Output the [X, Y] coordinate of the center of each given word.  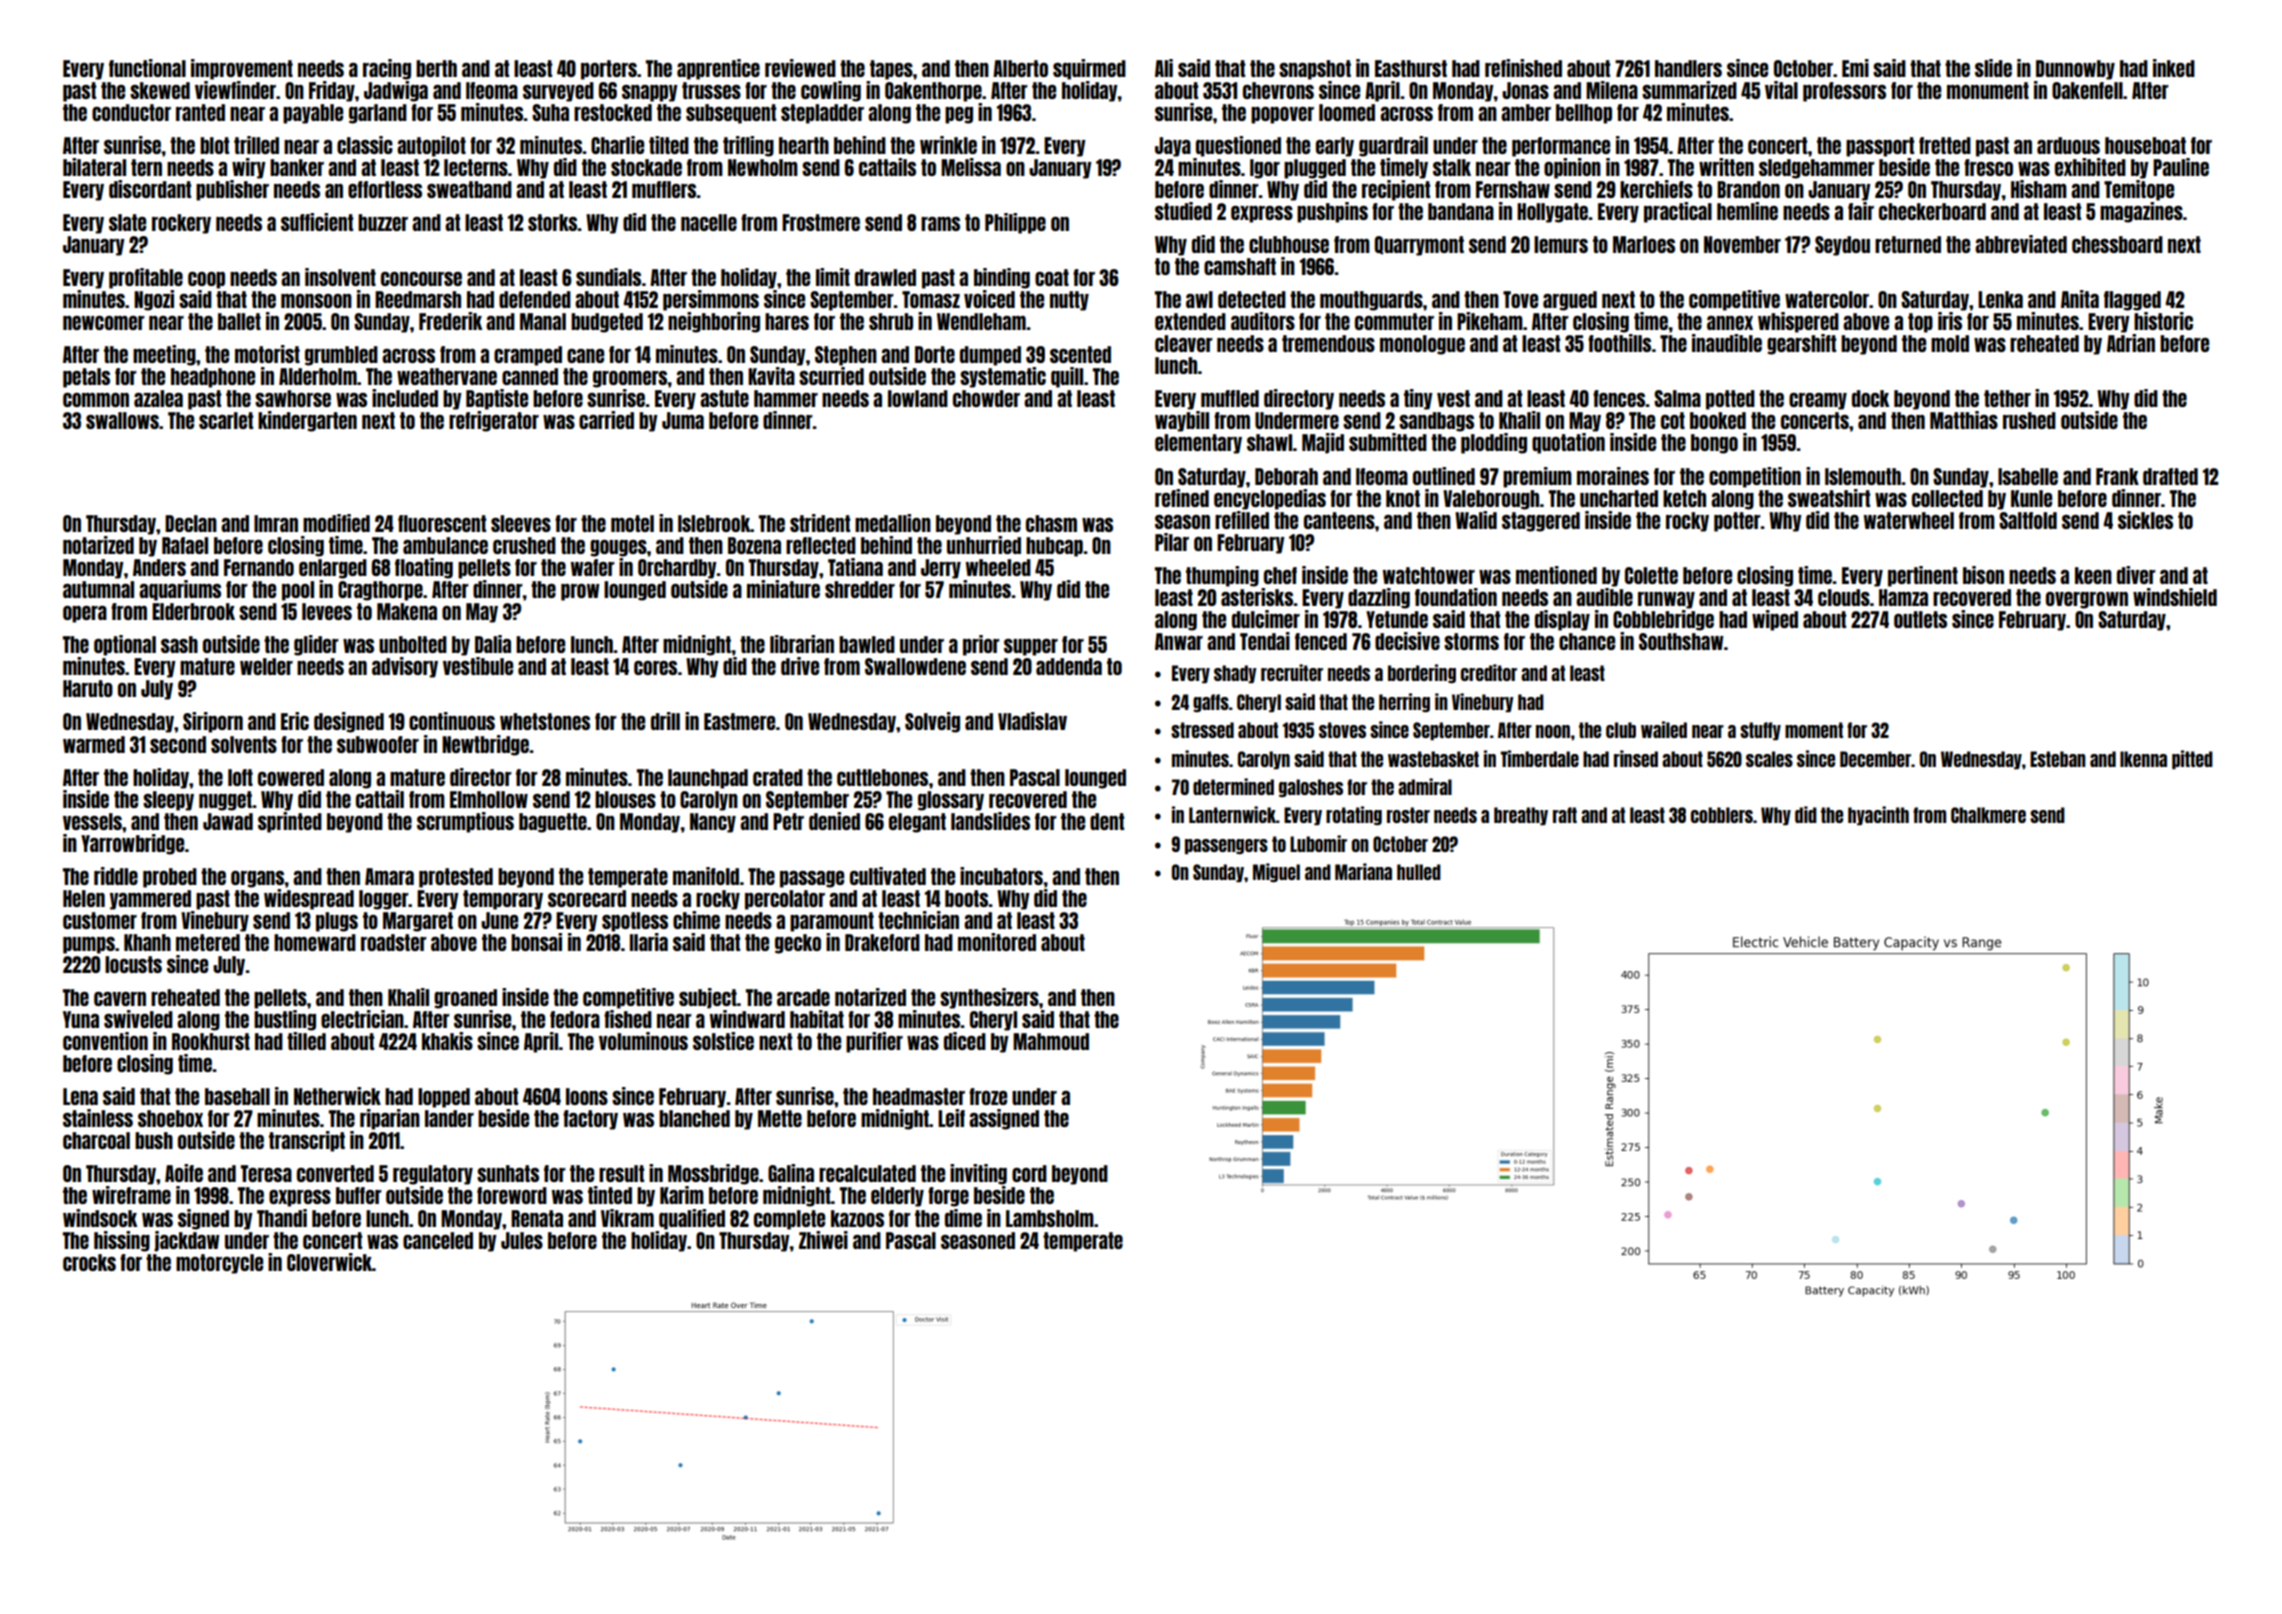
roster [1408, 815]
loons [587, 1096]
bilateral [94, 167]
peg [959, 115]
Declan [191, 523]
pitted [2192, 759]
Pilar [1172, 542]
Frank [2117, 476]
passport [1880, 147]
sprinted [290, 822]
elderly [897, 1197]
